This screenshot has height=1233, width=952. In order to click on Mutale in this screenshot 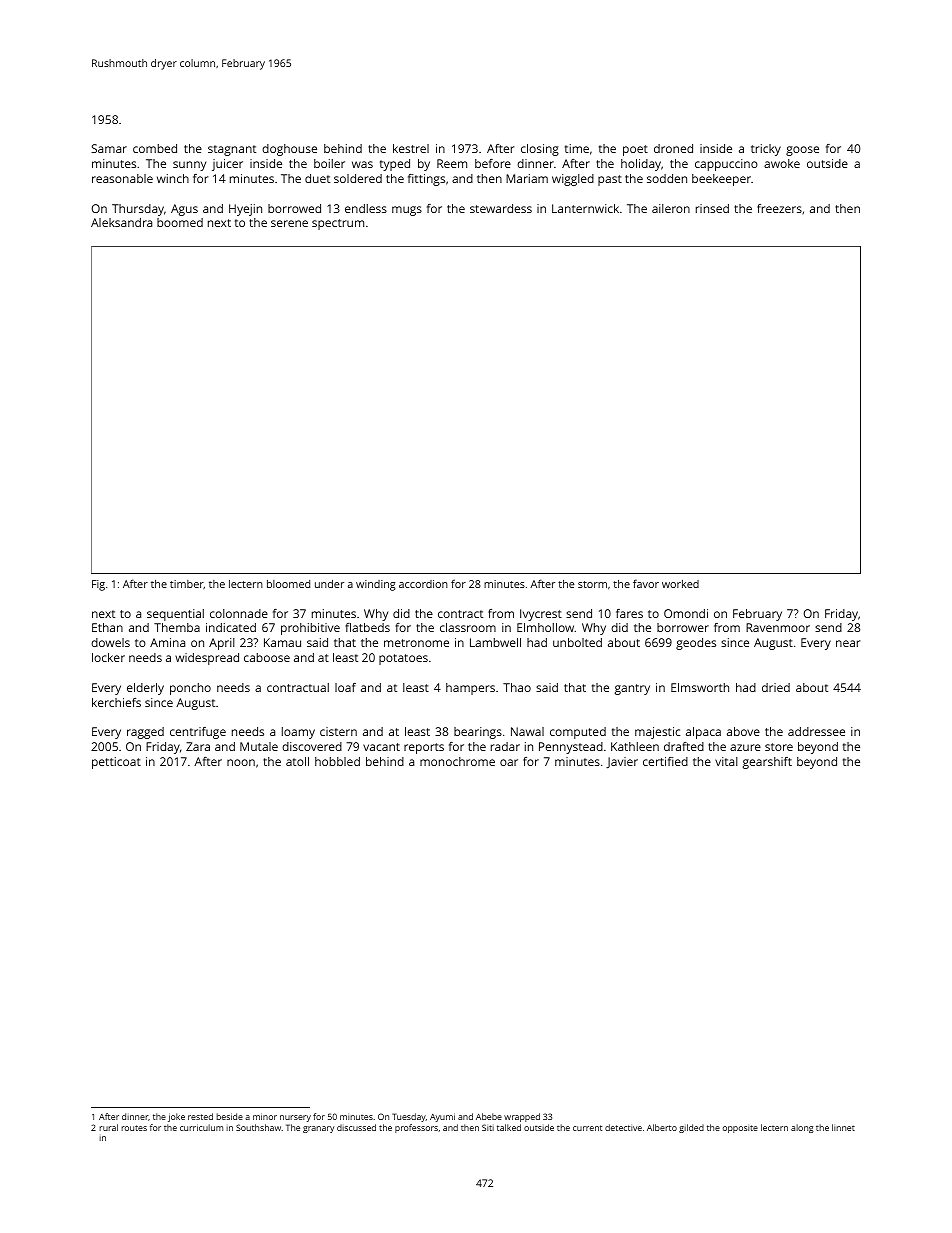, I will do `click(259, 746)`.
